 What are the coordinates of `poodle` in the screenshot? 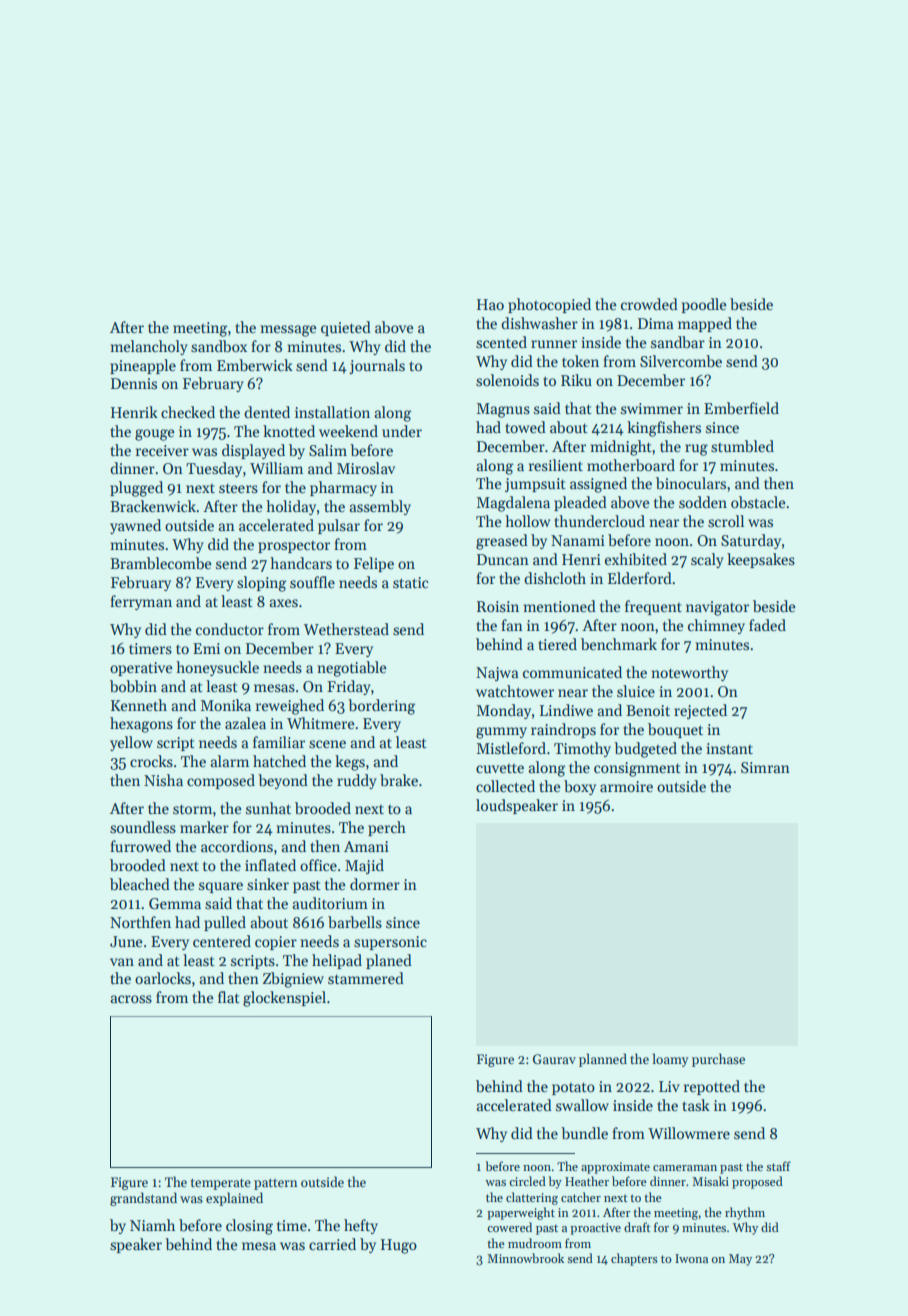 It's located at (704, 305).
